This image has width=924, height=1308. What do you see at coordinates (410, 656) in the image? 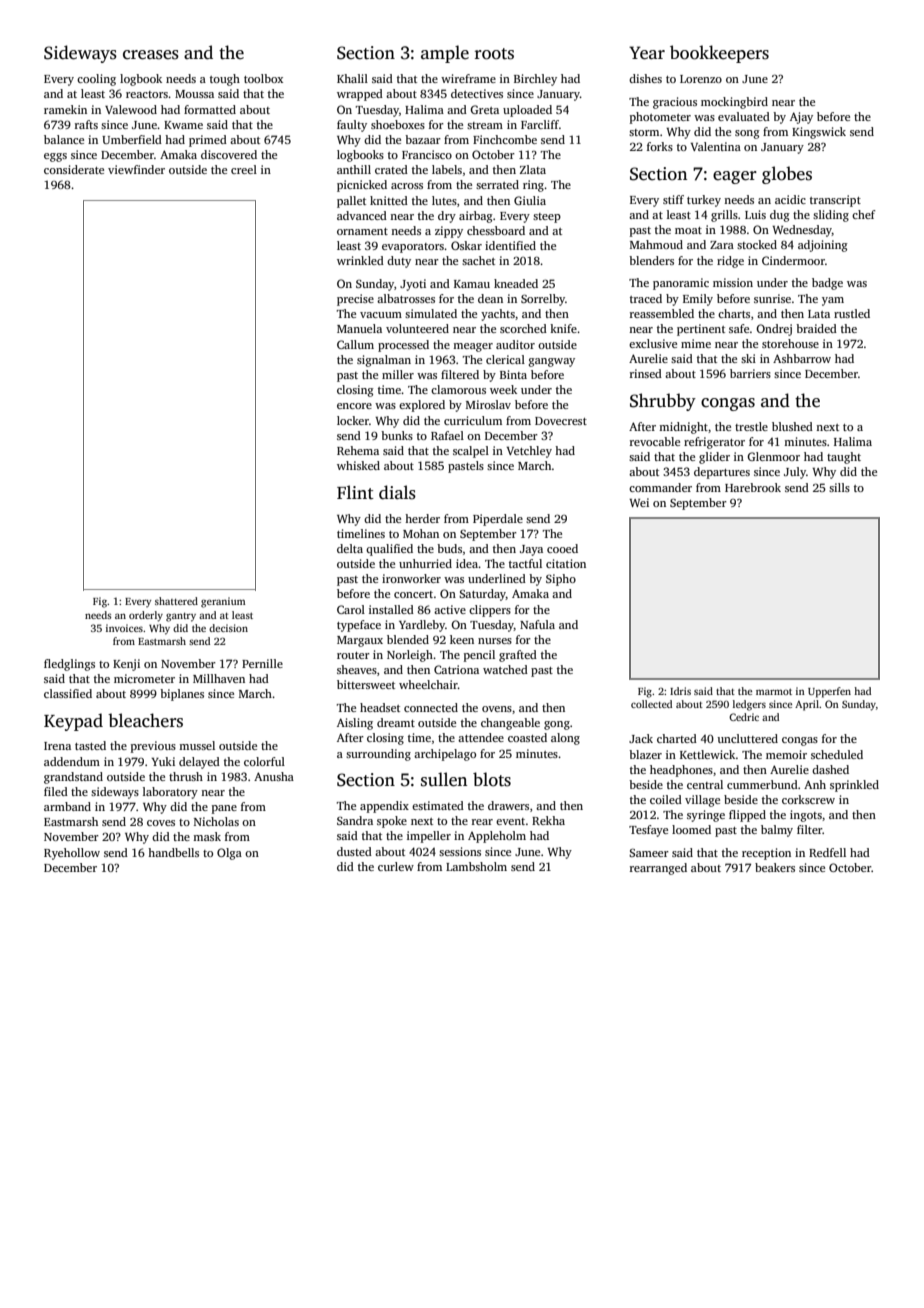
I see `Norleigh` at bounding box center [410, 656].
